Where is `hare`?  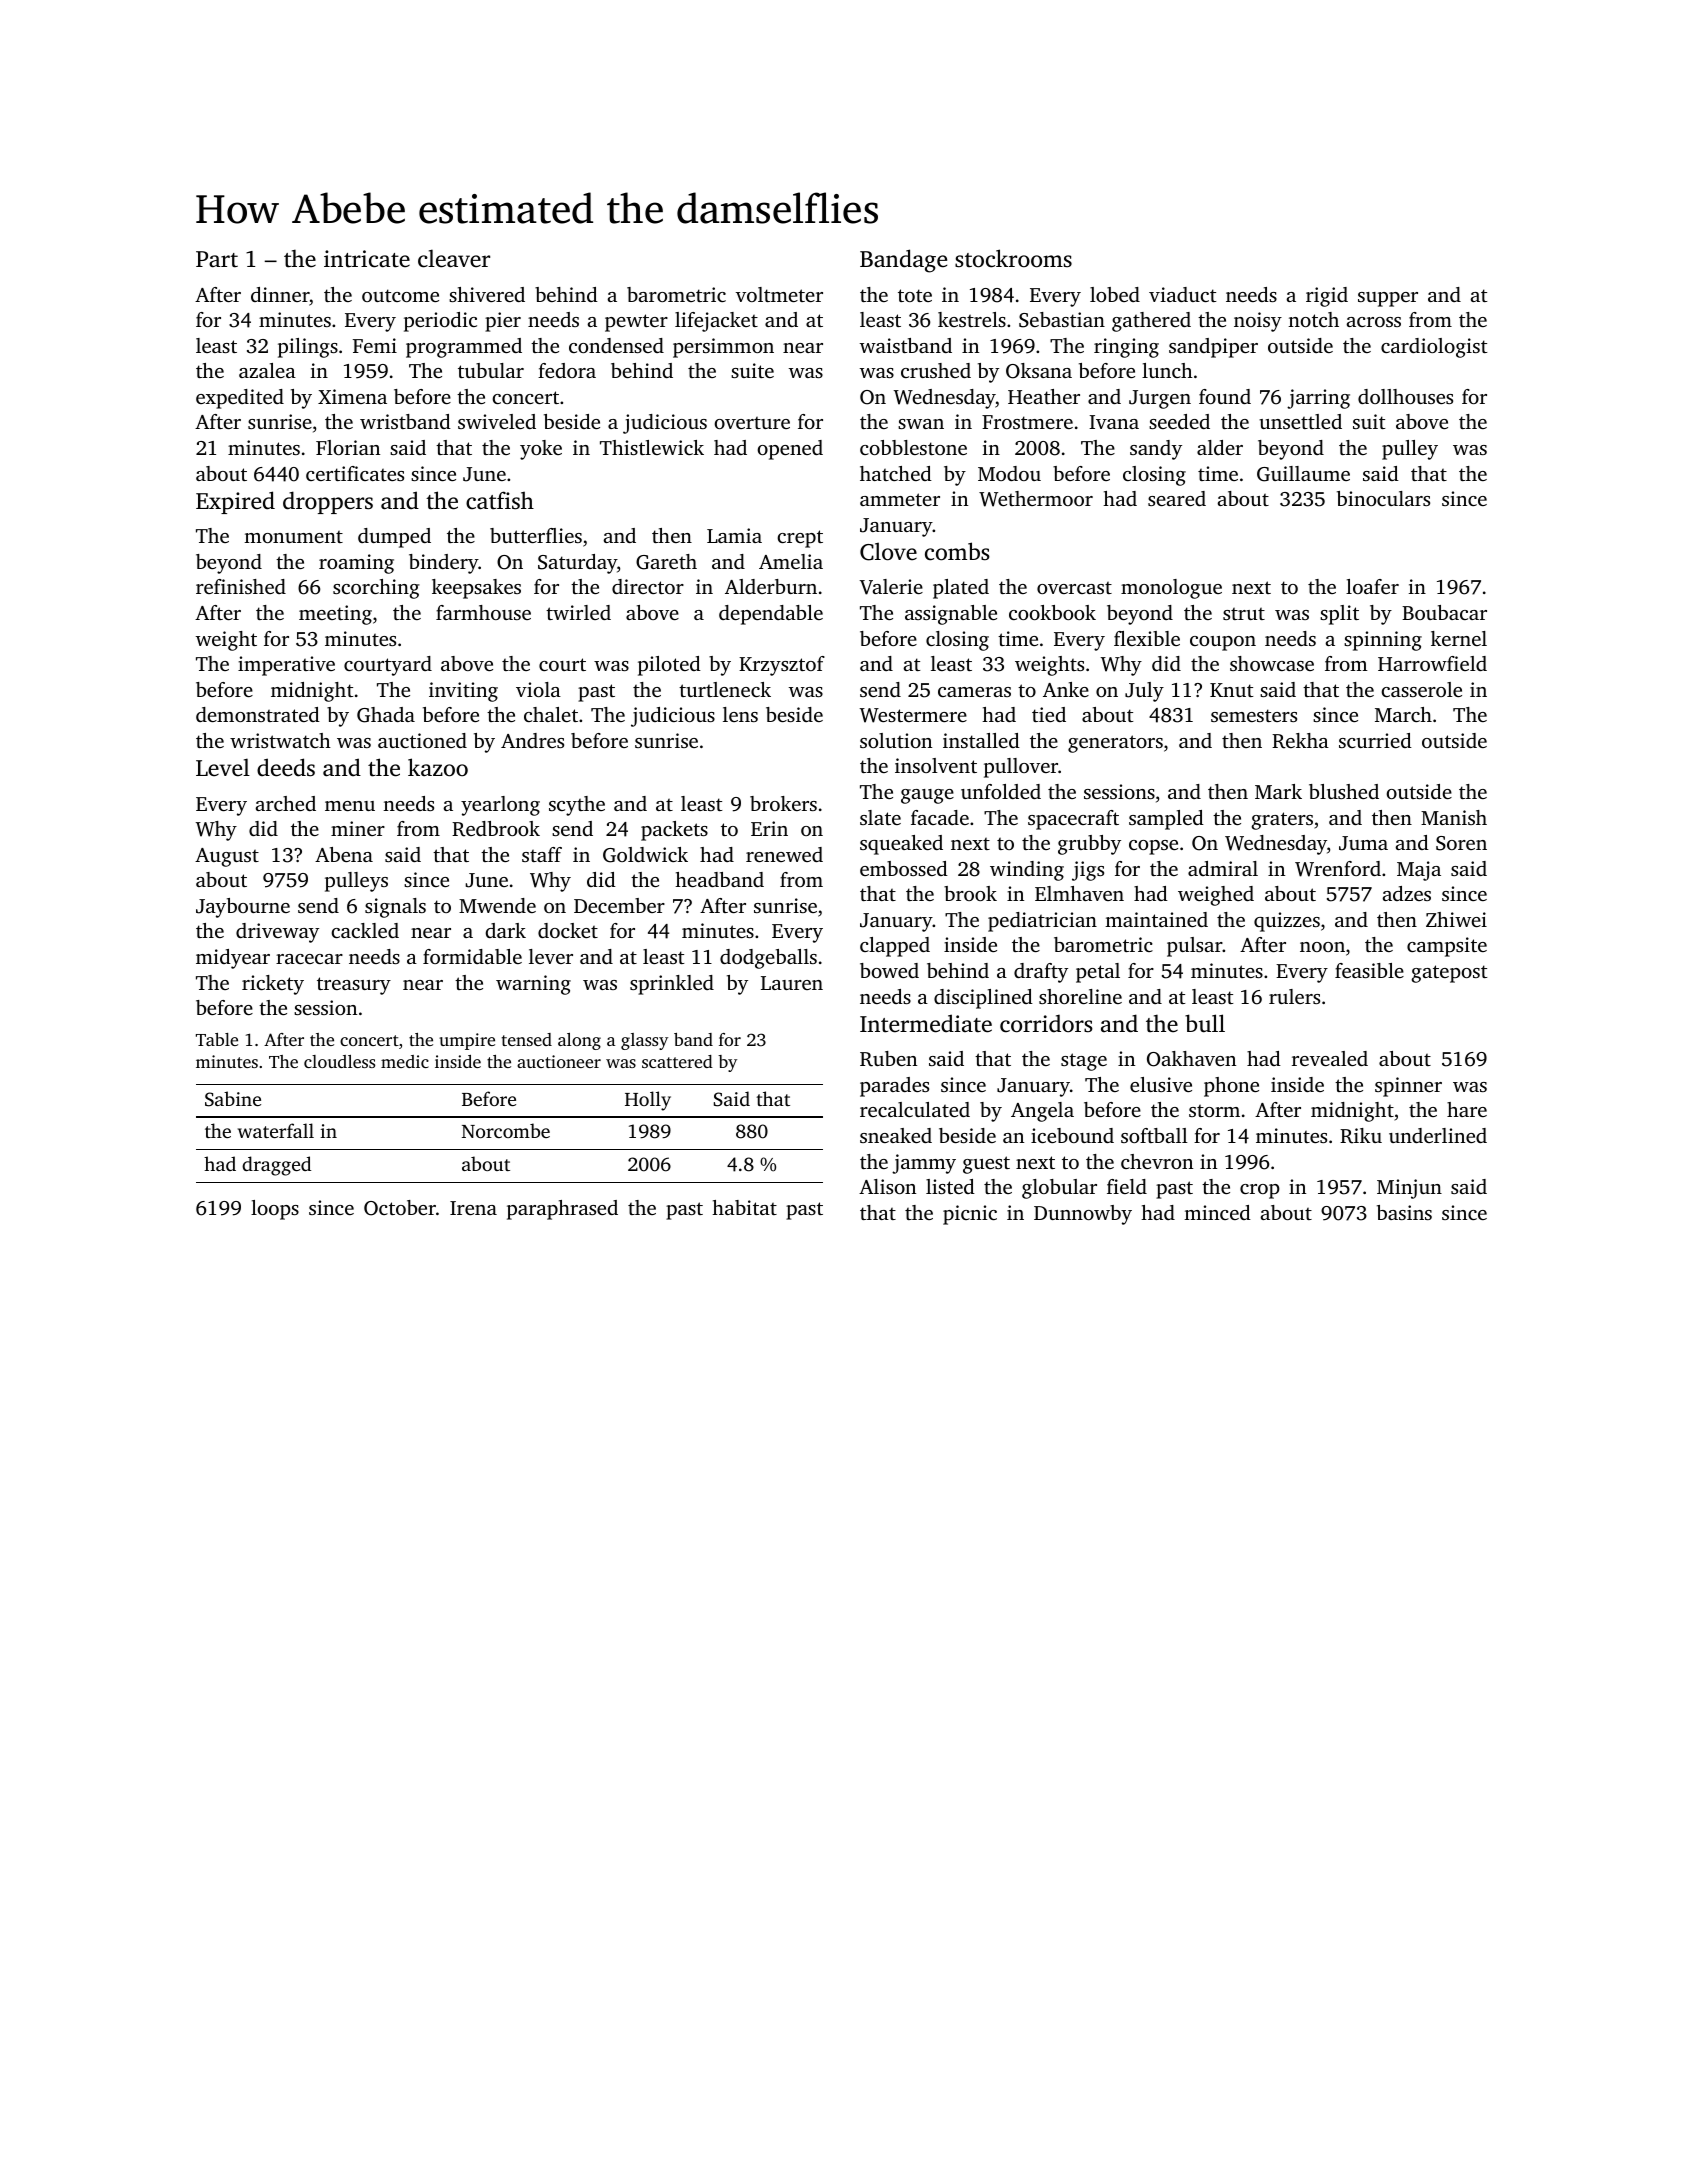 hare is located at coordinates (1467, 1109).
